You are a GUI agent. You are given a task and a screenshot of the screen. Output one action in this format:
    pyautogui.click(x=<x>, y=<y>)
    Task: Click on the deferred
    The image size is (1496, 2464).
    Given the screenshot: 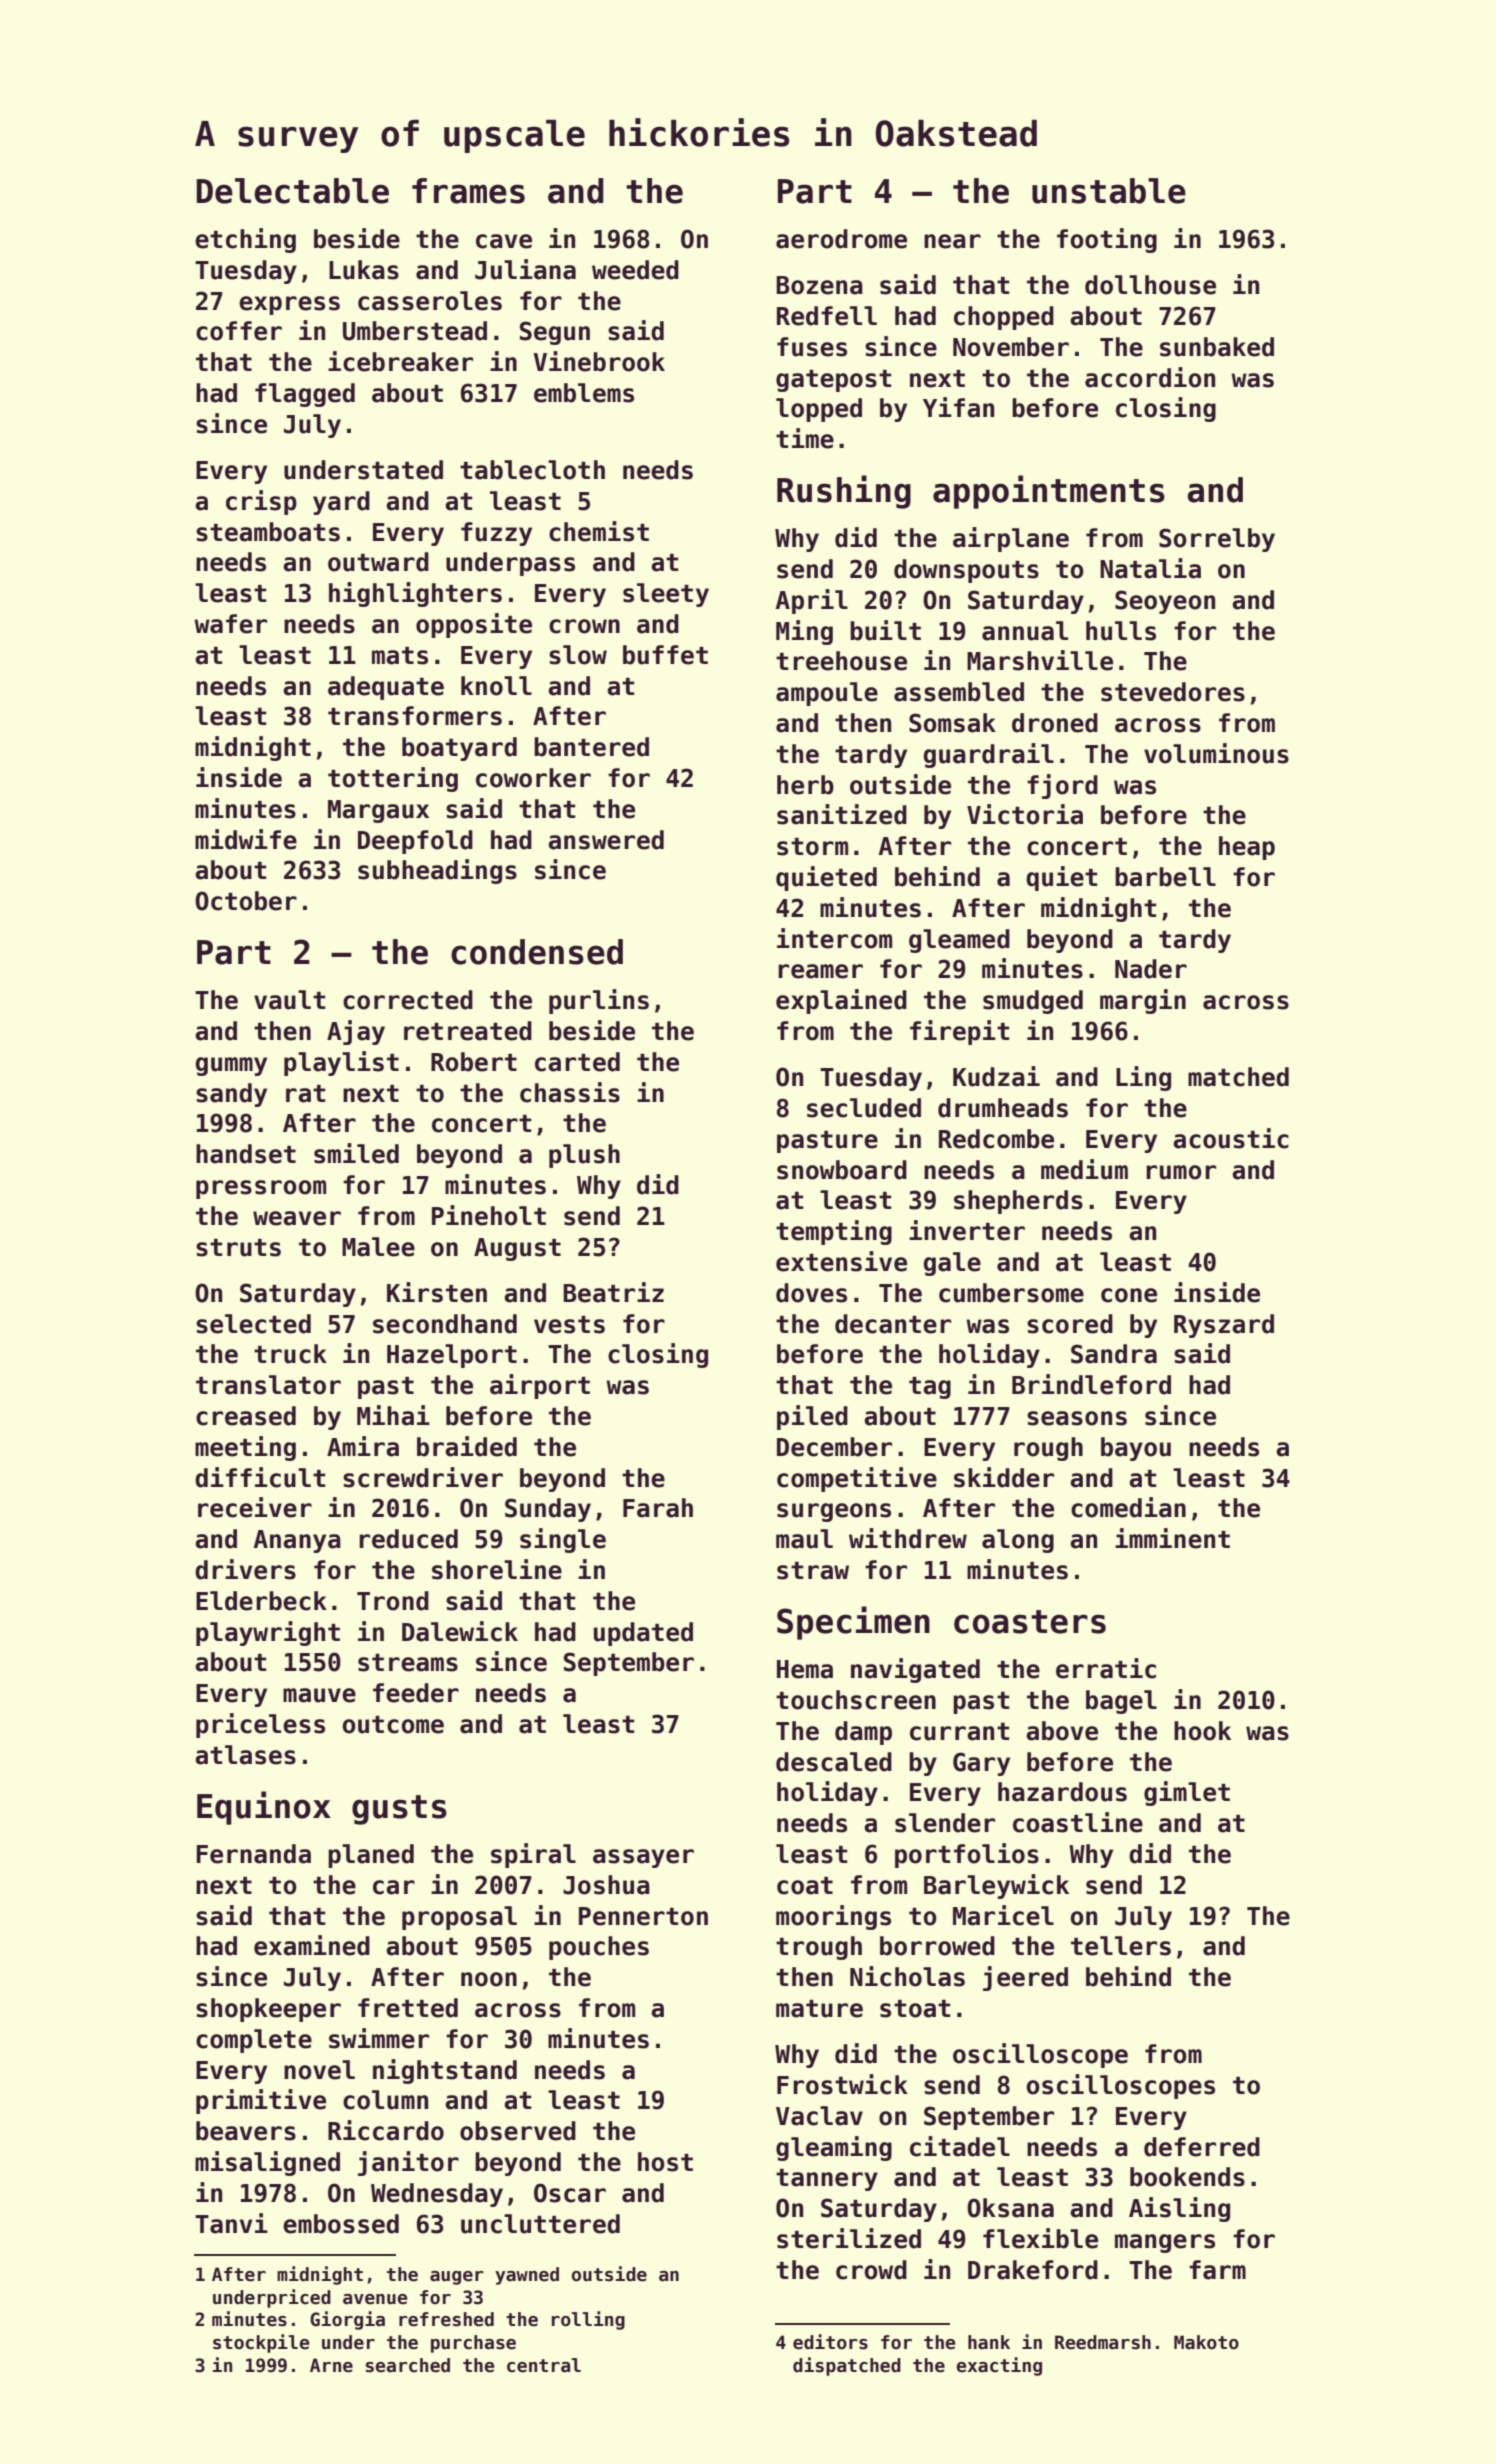 What is the action you would take?
    pyautogui.click(x=1202, y=2147)
